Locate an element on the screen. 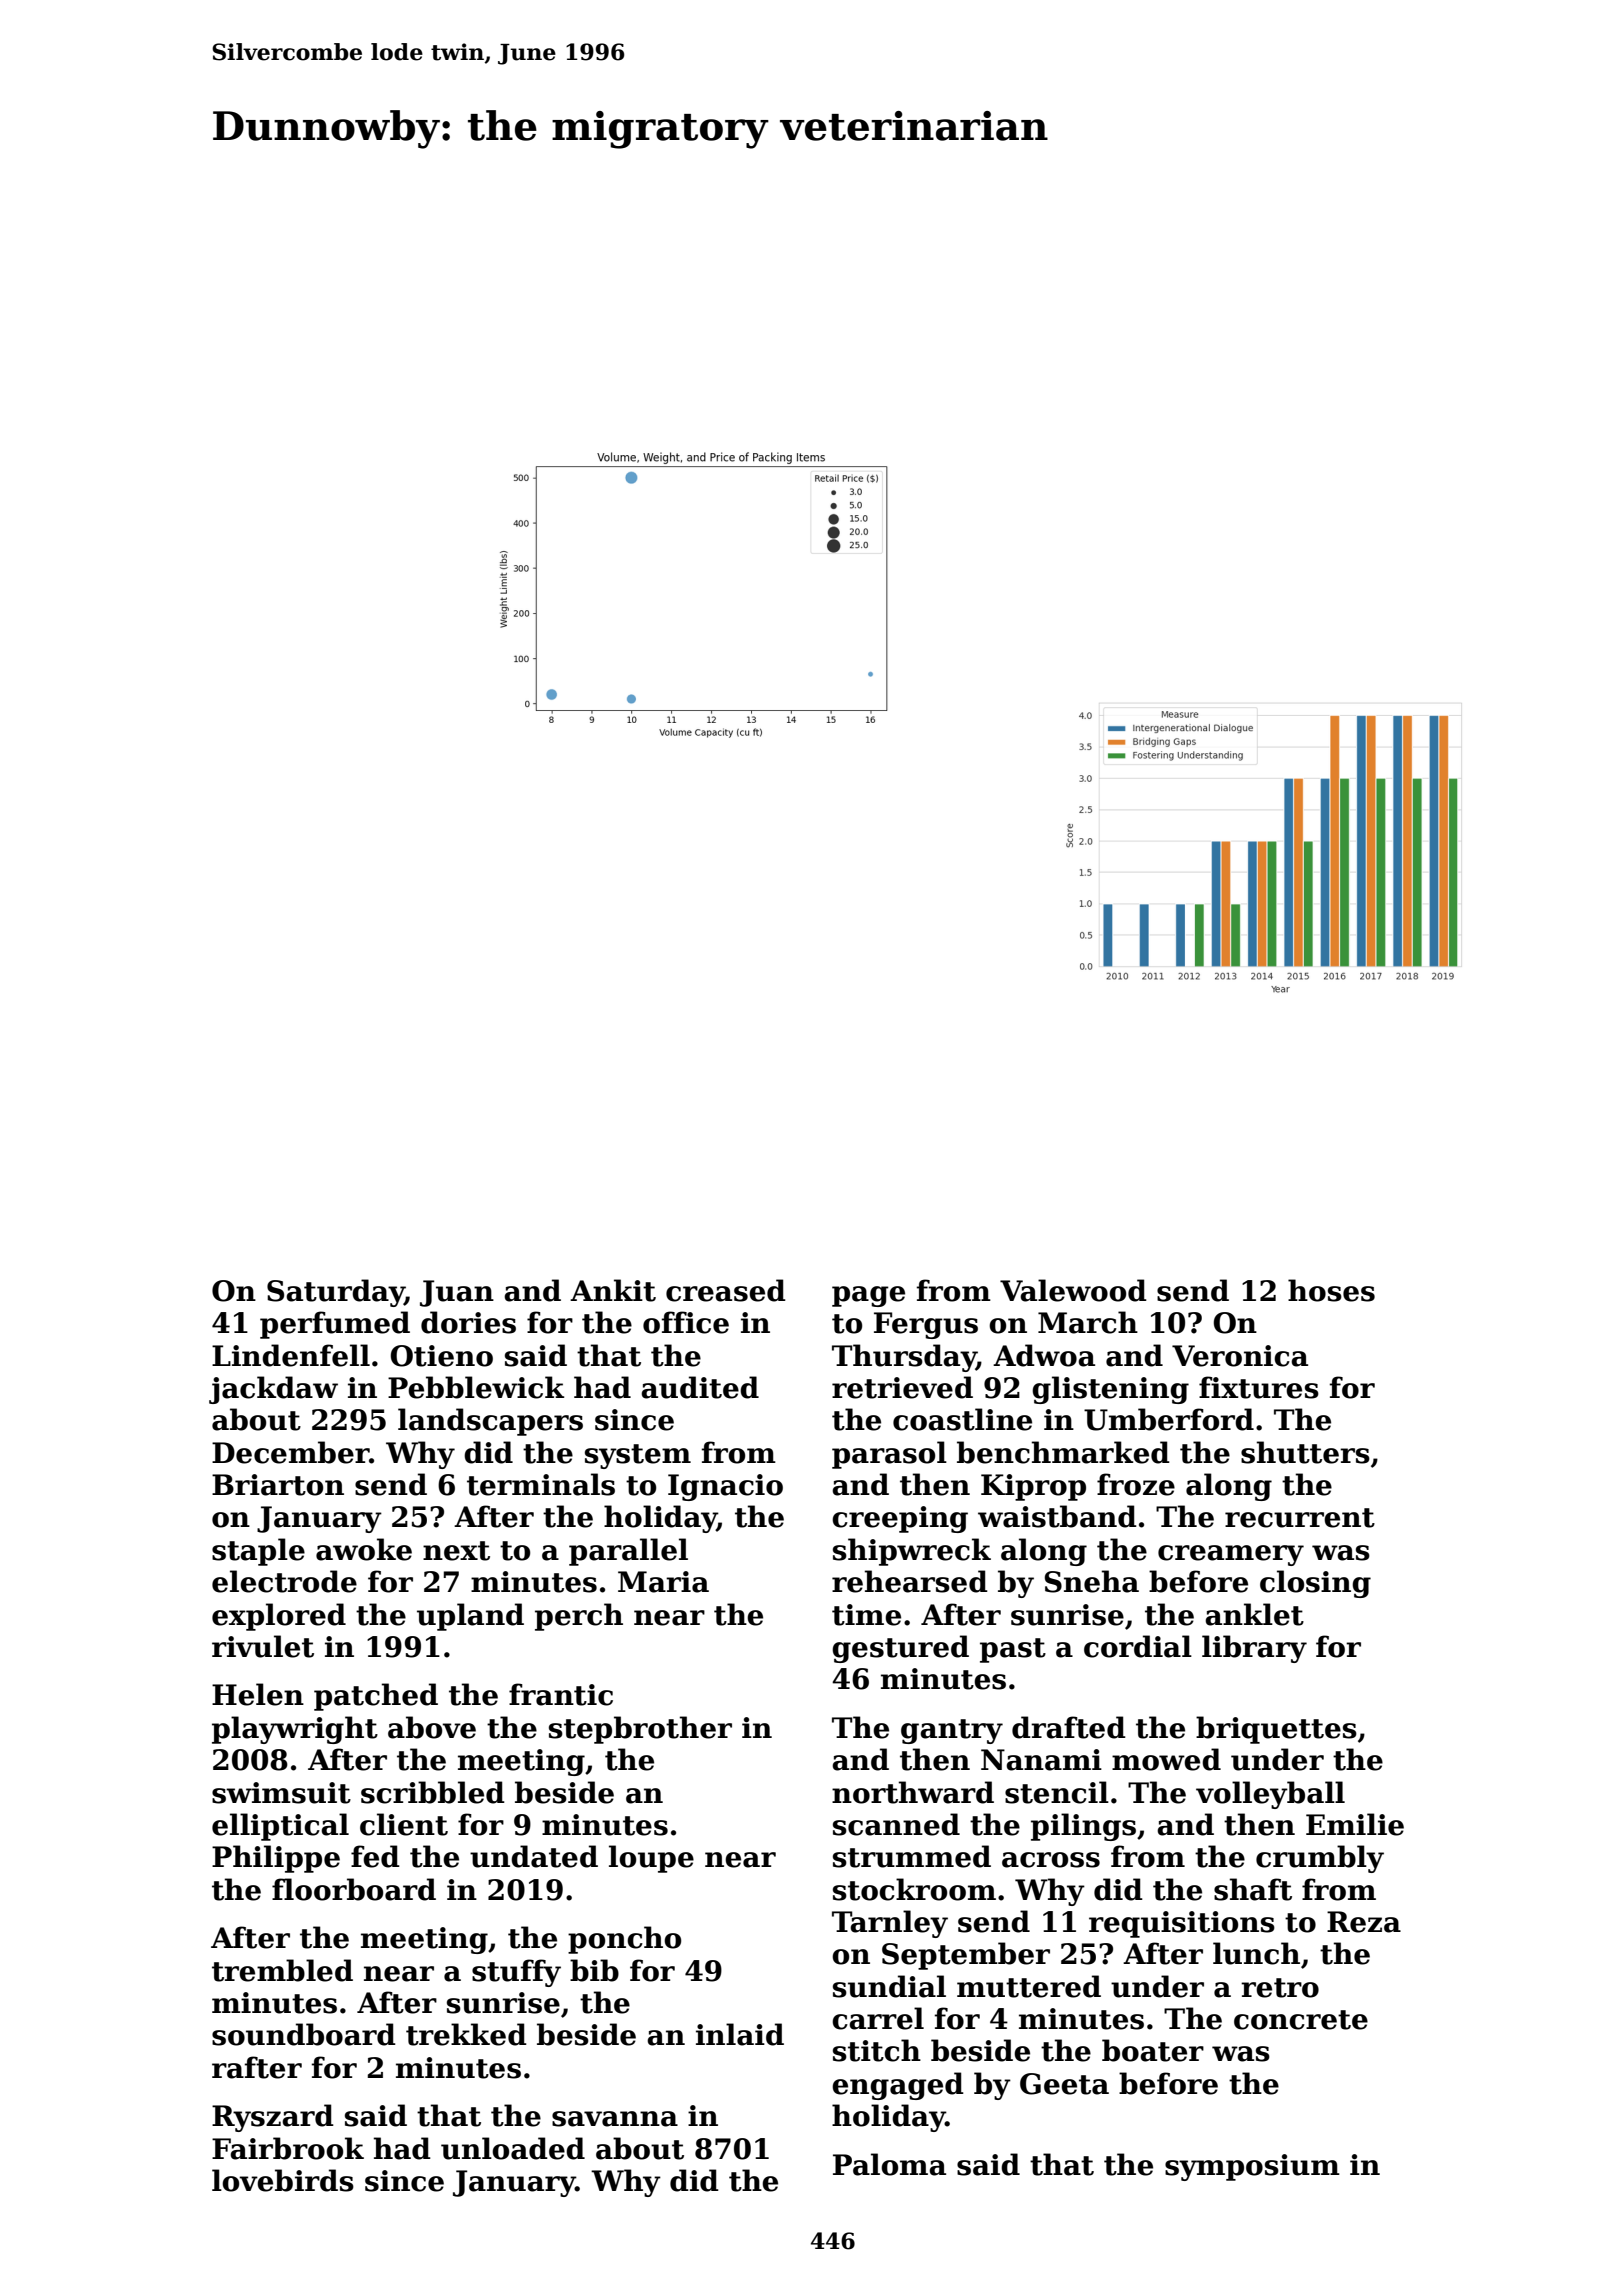 Image resolution: width=1620 pixels, height=2292 pixels. floorboard is located at coordinates (354, 1889).
